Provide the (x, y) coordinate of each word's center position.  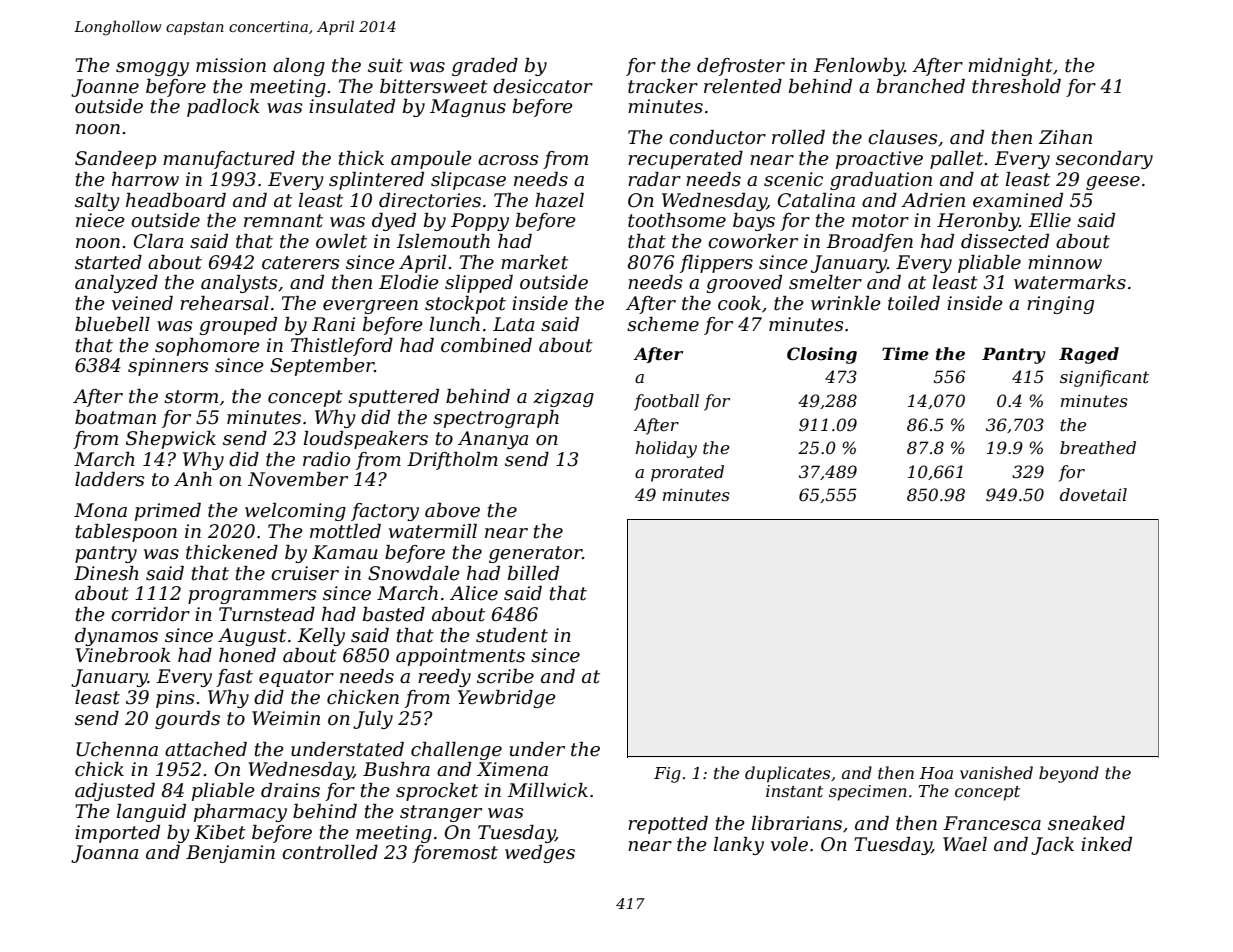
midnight (1010, 67)
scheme (663, 324)
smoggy (152, 69)
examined (1018, 200)
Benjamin (230, 854)
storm (191, 397)
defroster (741, 67)
